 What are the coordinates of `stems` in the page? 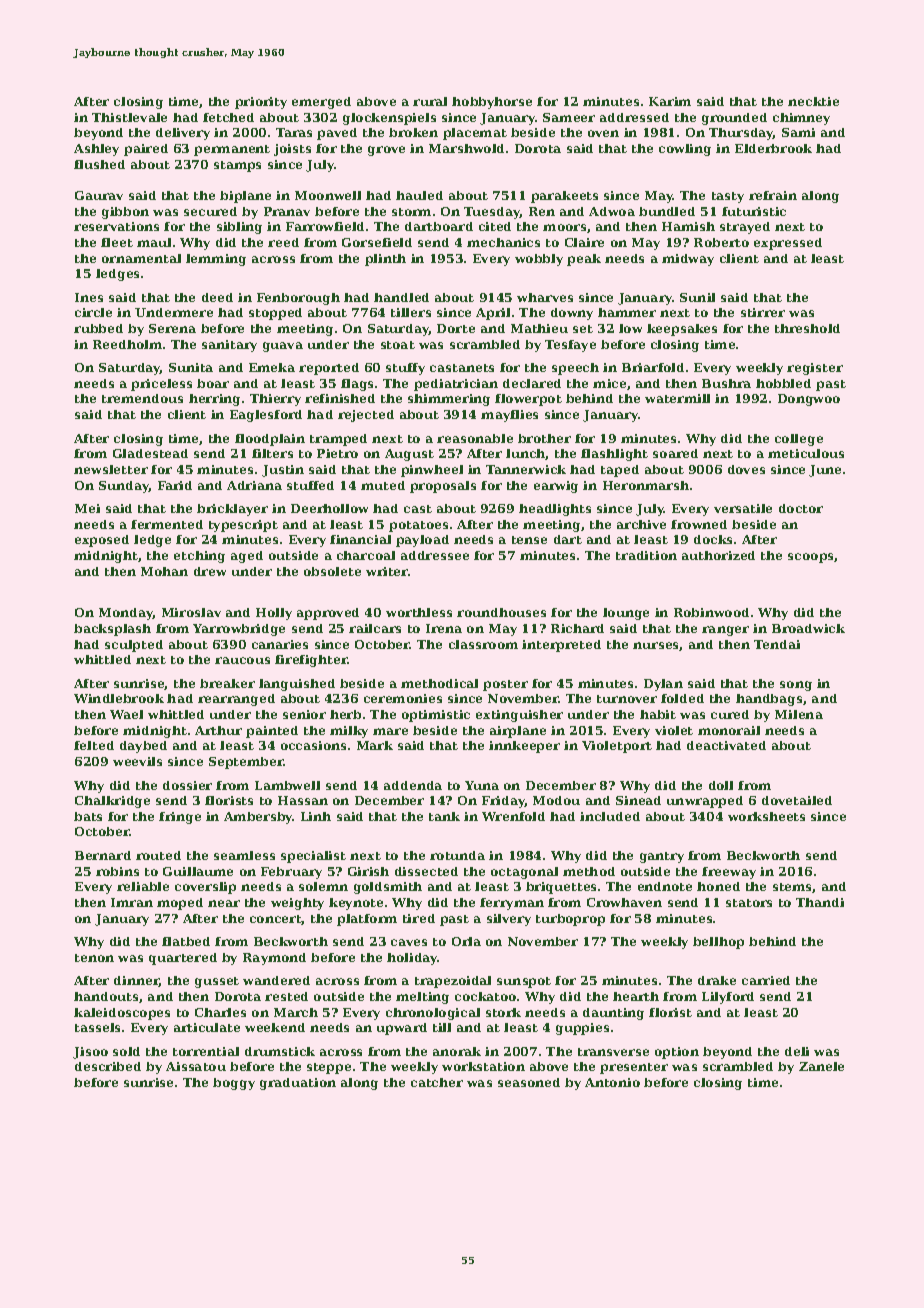 It's located at (793, 888).
